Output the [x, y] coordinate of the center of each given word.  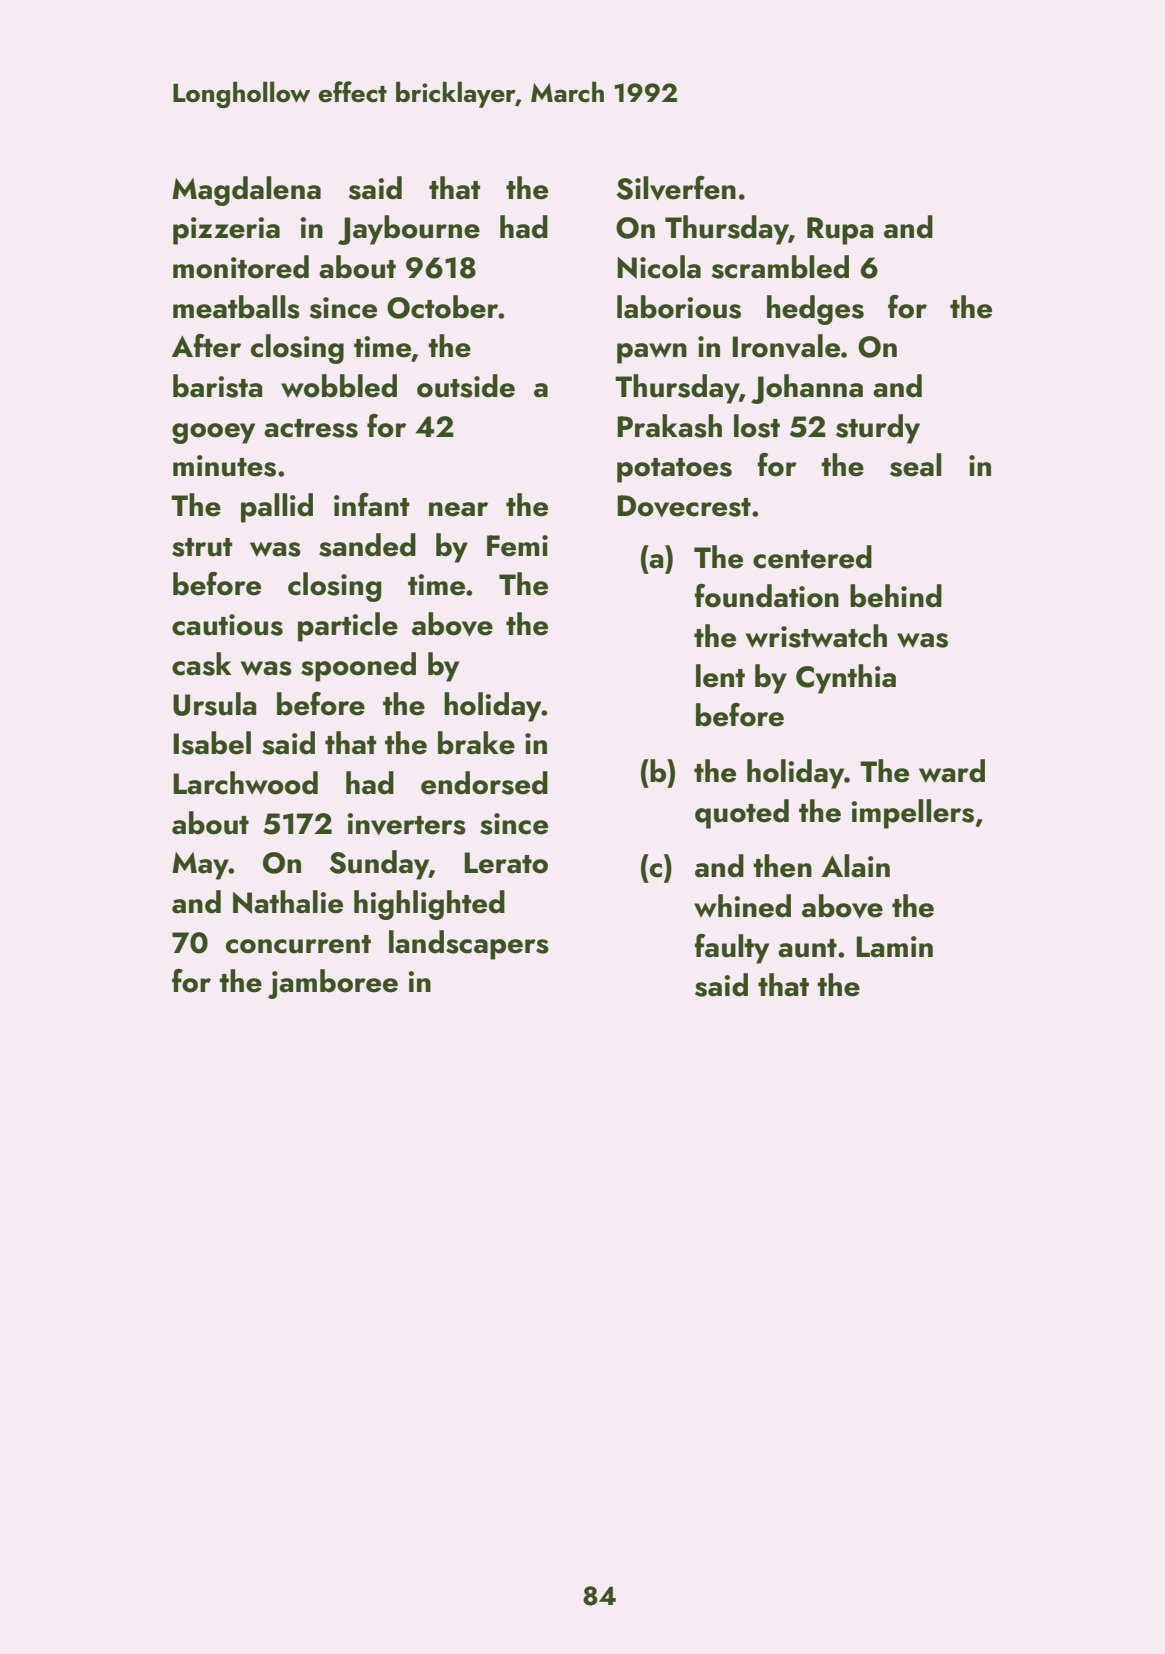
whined [742, 906]
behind [896, 596]
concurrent [298, 944]
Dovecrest [684, 506]
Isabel [212, 743]
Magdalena [246, 191]
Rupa [840, 231]
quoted [742, 814]
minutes [224, 466]
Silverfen [676, 188]
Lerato [506, 863]
